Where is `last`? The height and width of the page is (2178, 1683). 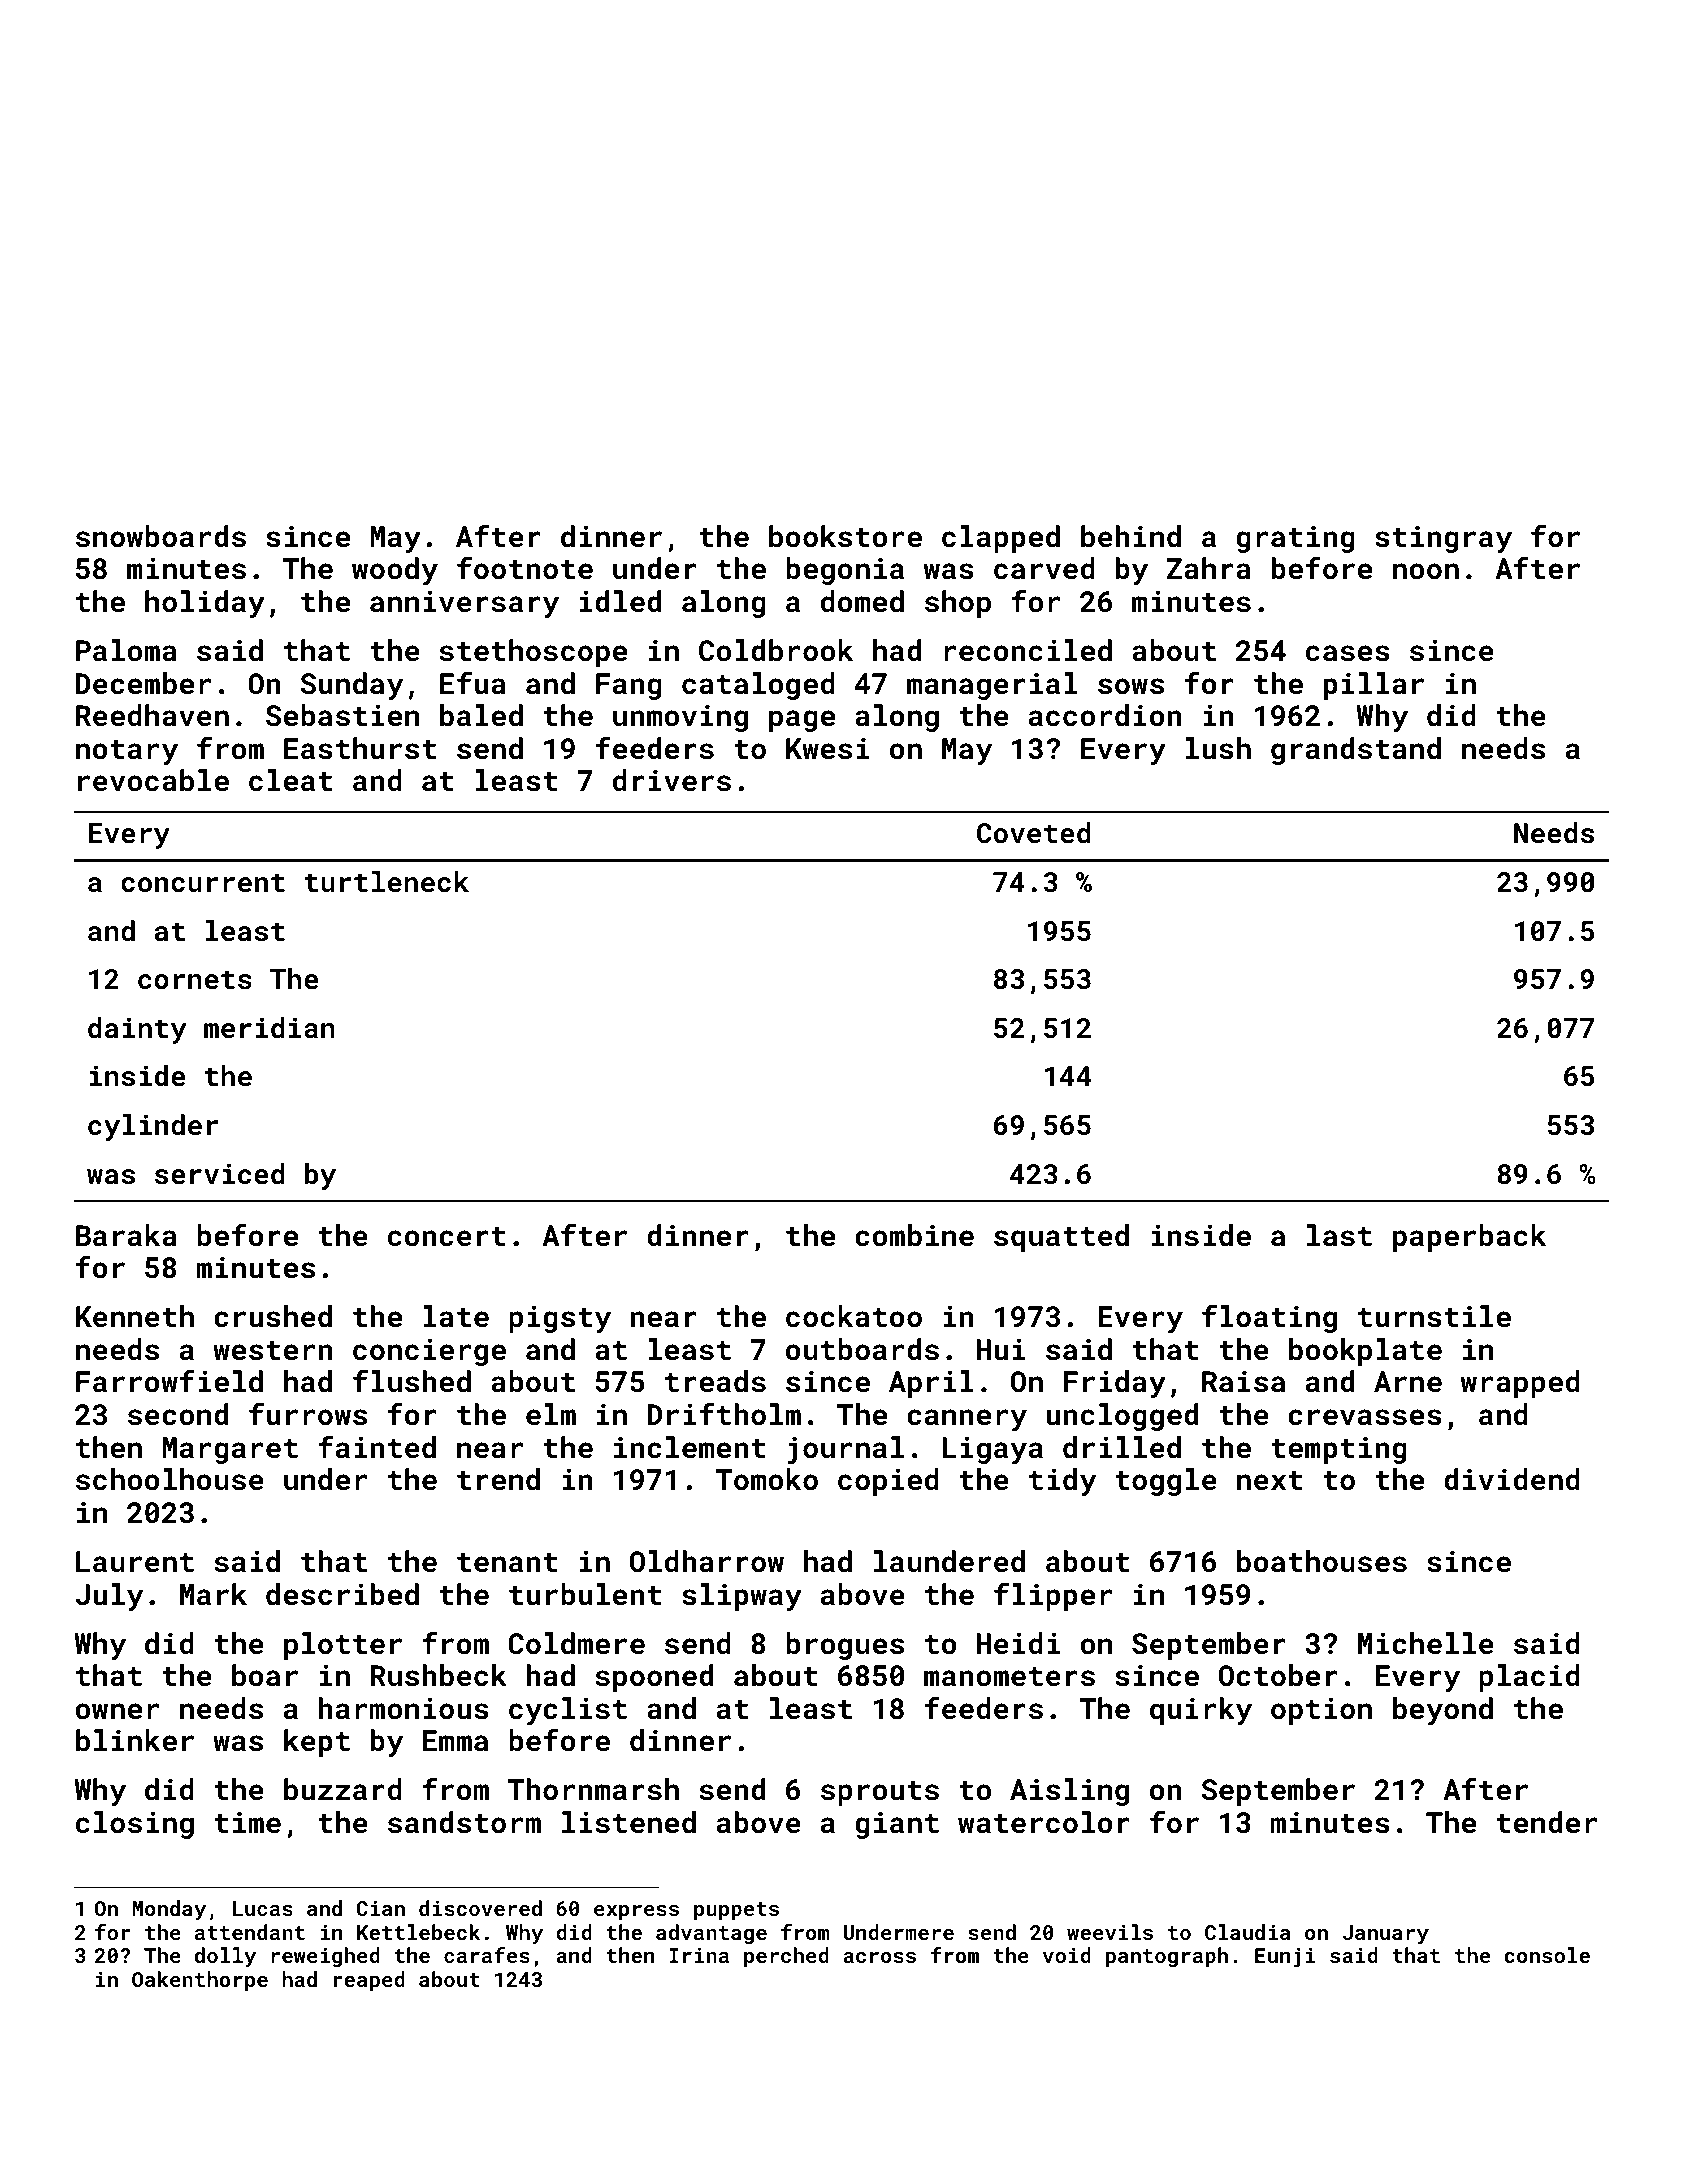 last is located at coordinates (1339, 1235).
